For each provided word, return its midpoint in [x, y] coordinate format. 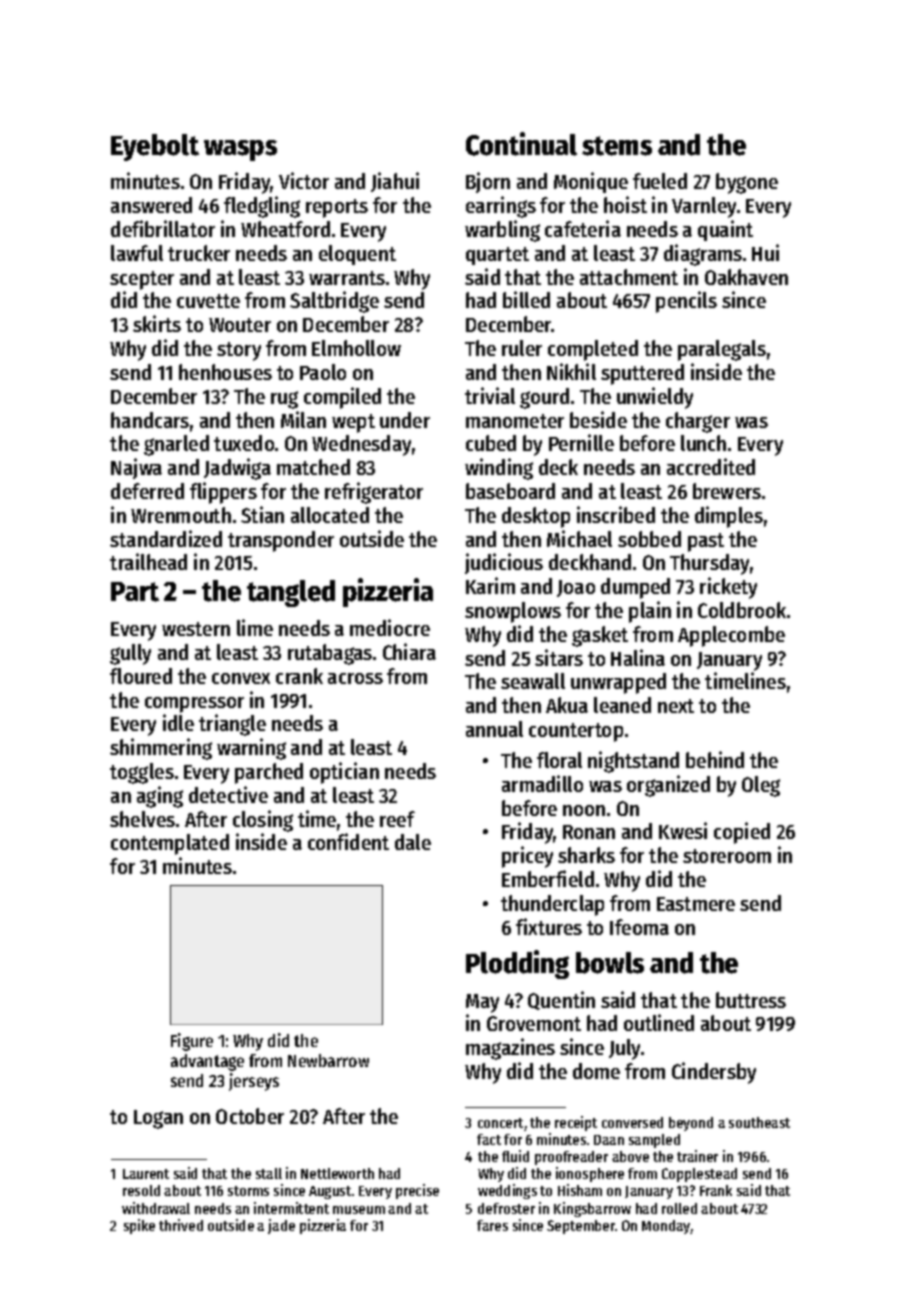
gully [130, 654]
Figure [192, 1042]
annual [494, 729]
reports [337, 208]
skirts [157, 323]
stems [617, 146]
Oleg [761, 786]
